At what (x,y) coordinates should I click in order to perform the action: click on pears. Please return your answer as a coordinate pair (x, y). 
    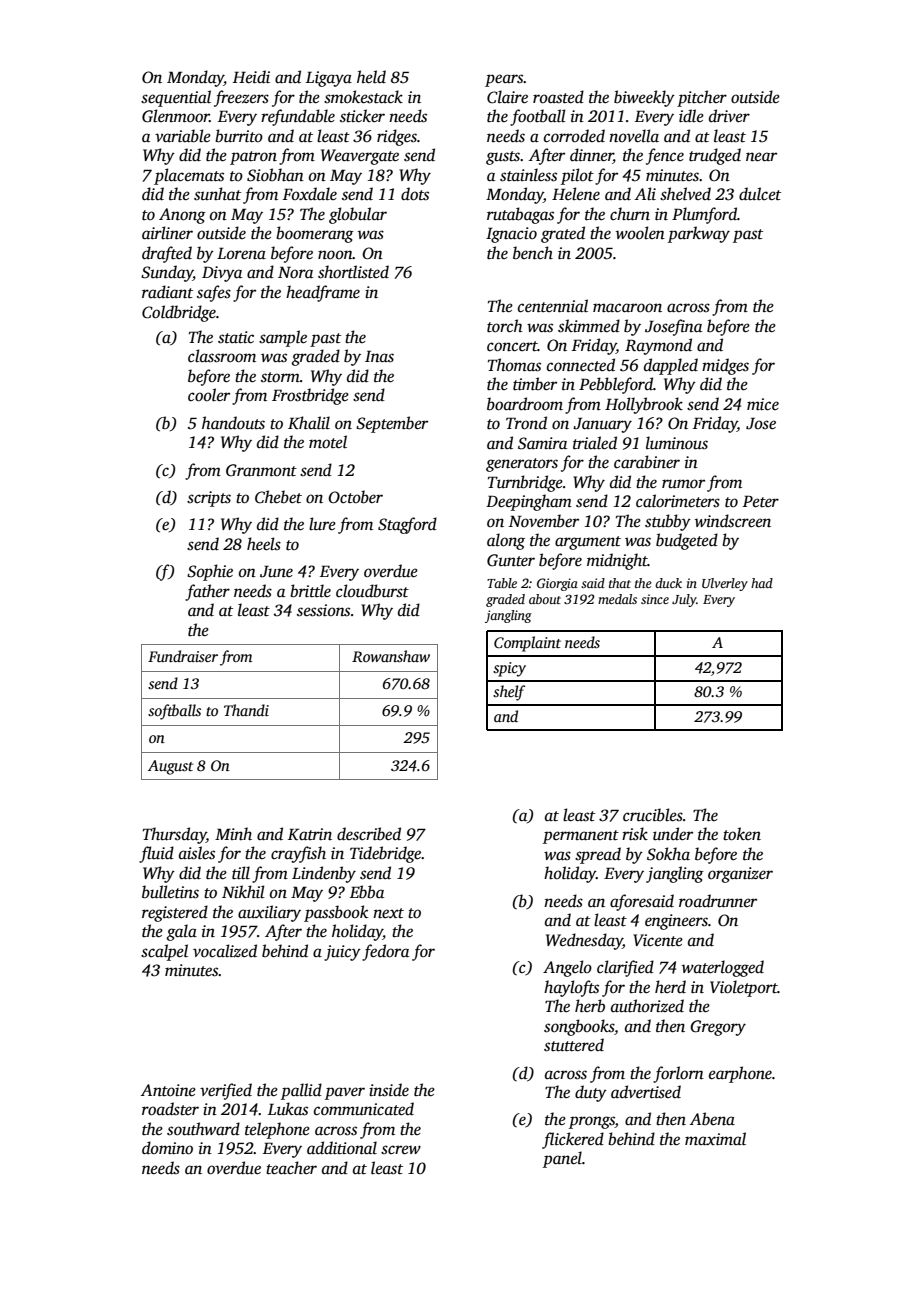
    Looking at the image, I should click on (504, 80).
